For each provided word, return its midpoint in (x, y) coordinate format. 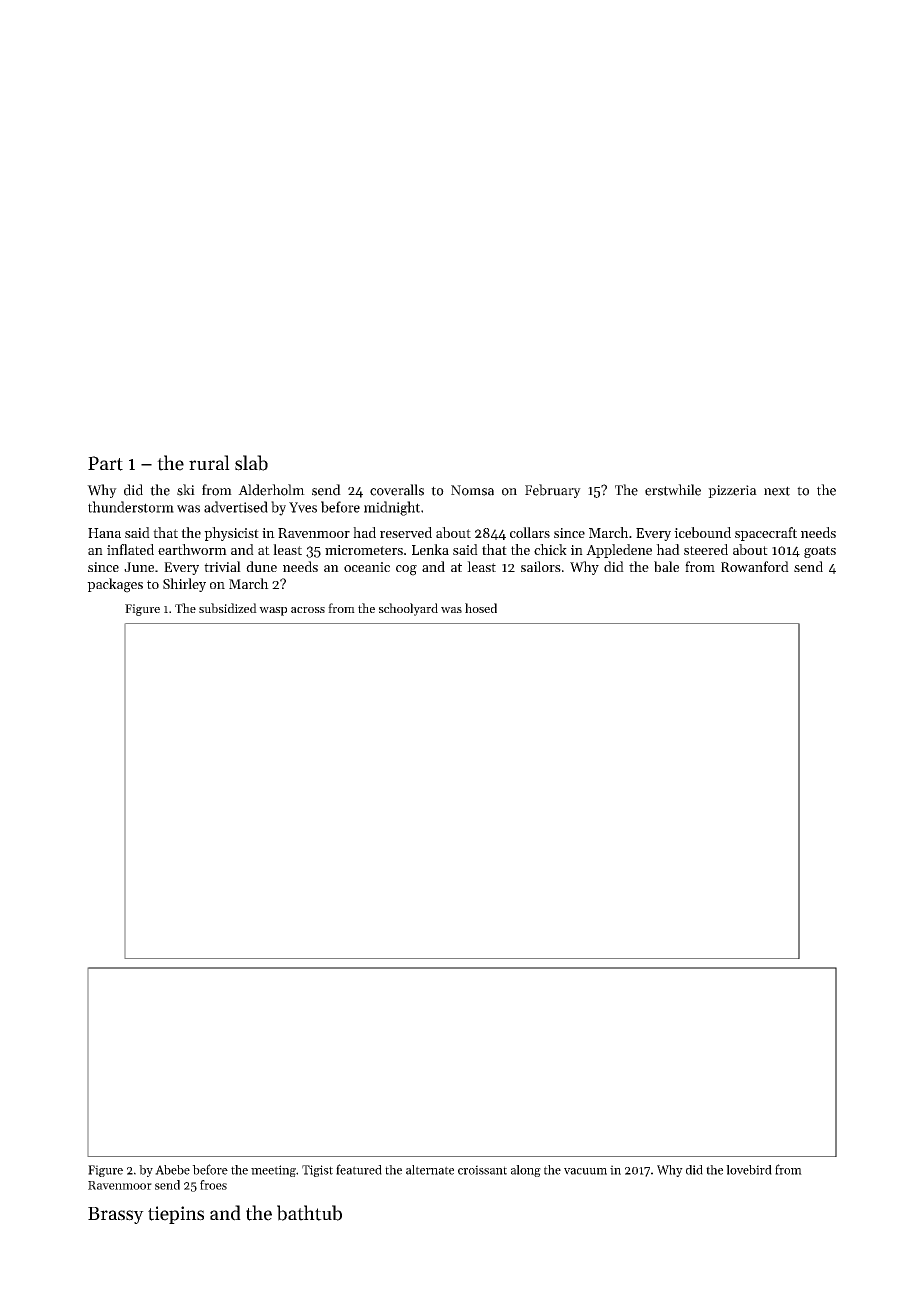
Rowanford (755, 566)
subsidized (228, 608)
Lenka (430, 549)
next (777, 491)
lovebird (749, 1170)
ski (186, 490)
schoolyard (408, 609)
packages (115, 585)
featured (359, 1169)
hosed (481, 608)
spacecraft (766, 534)
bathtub (309, 1213)
